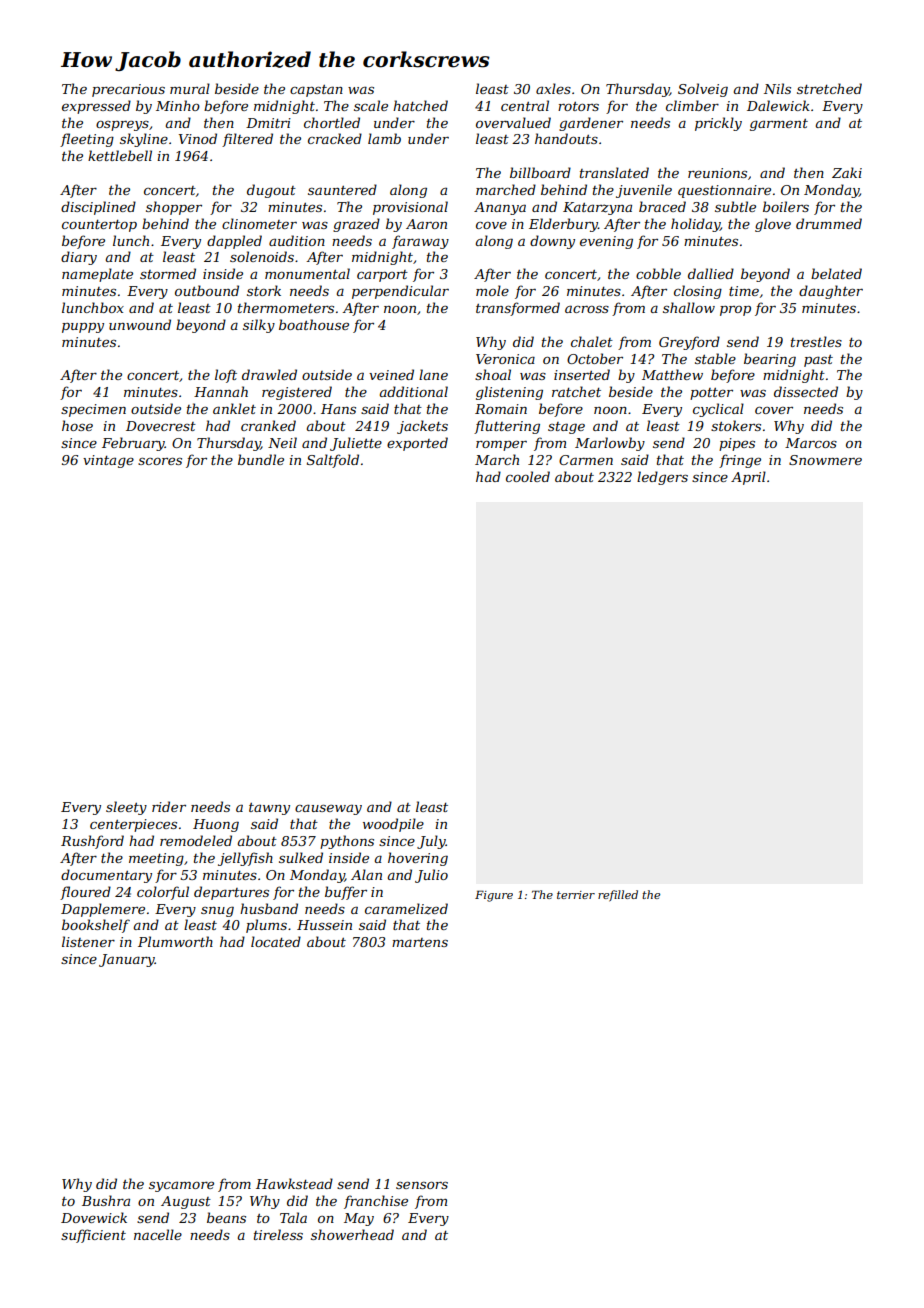 This screenshot has height=1308, width=924. What do you see at coordinates (703, 90) in the screenshot?
I see `Solveig` at bounding box center [703, 90].
